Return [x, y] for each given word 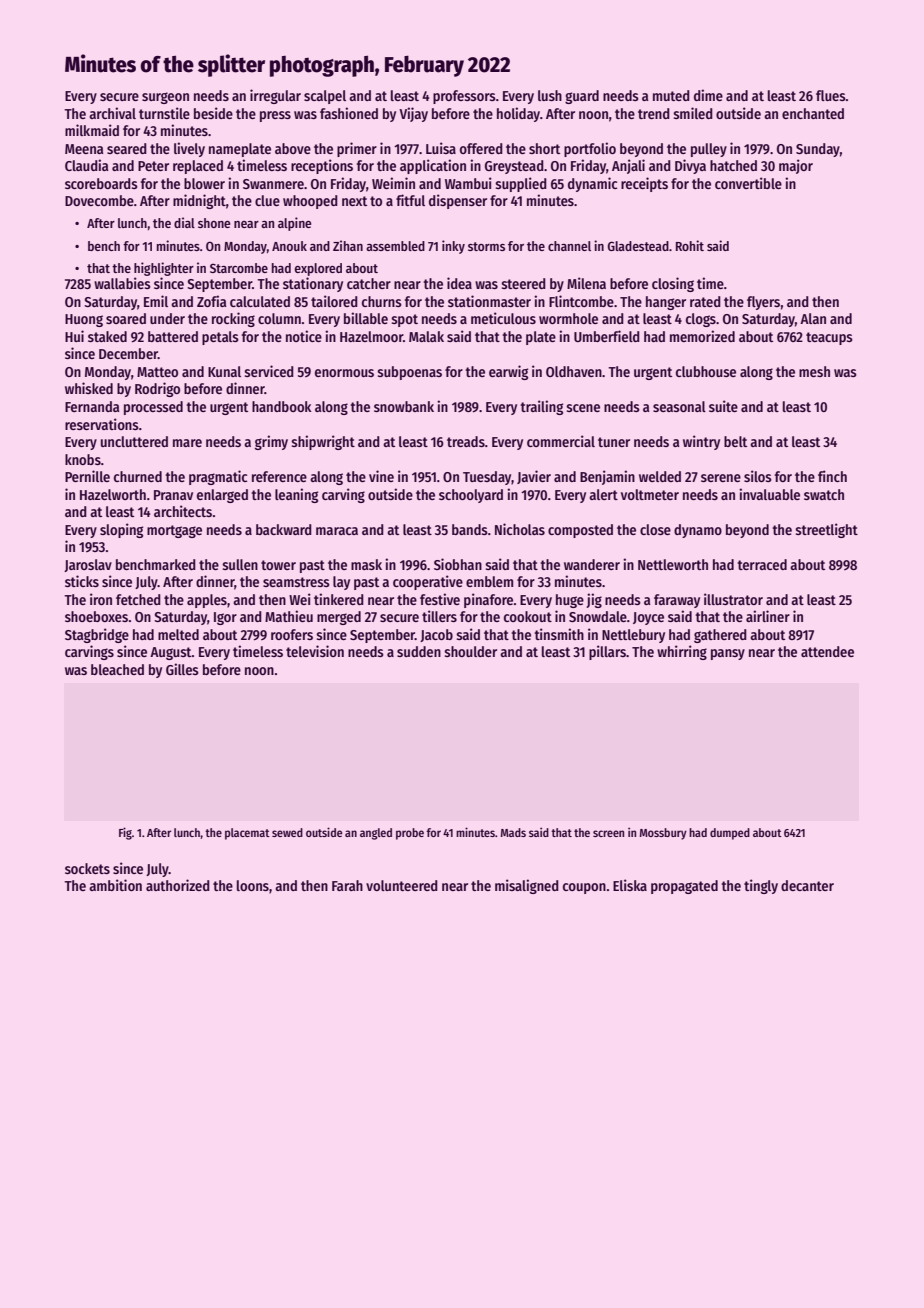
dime [708, 95]
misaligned [527, 886]
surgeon [165, 98]
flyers [763, 303]
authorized [178, 885]
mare [187, 443]
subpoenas [409, 373]
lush [550, 95]
